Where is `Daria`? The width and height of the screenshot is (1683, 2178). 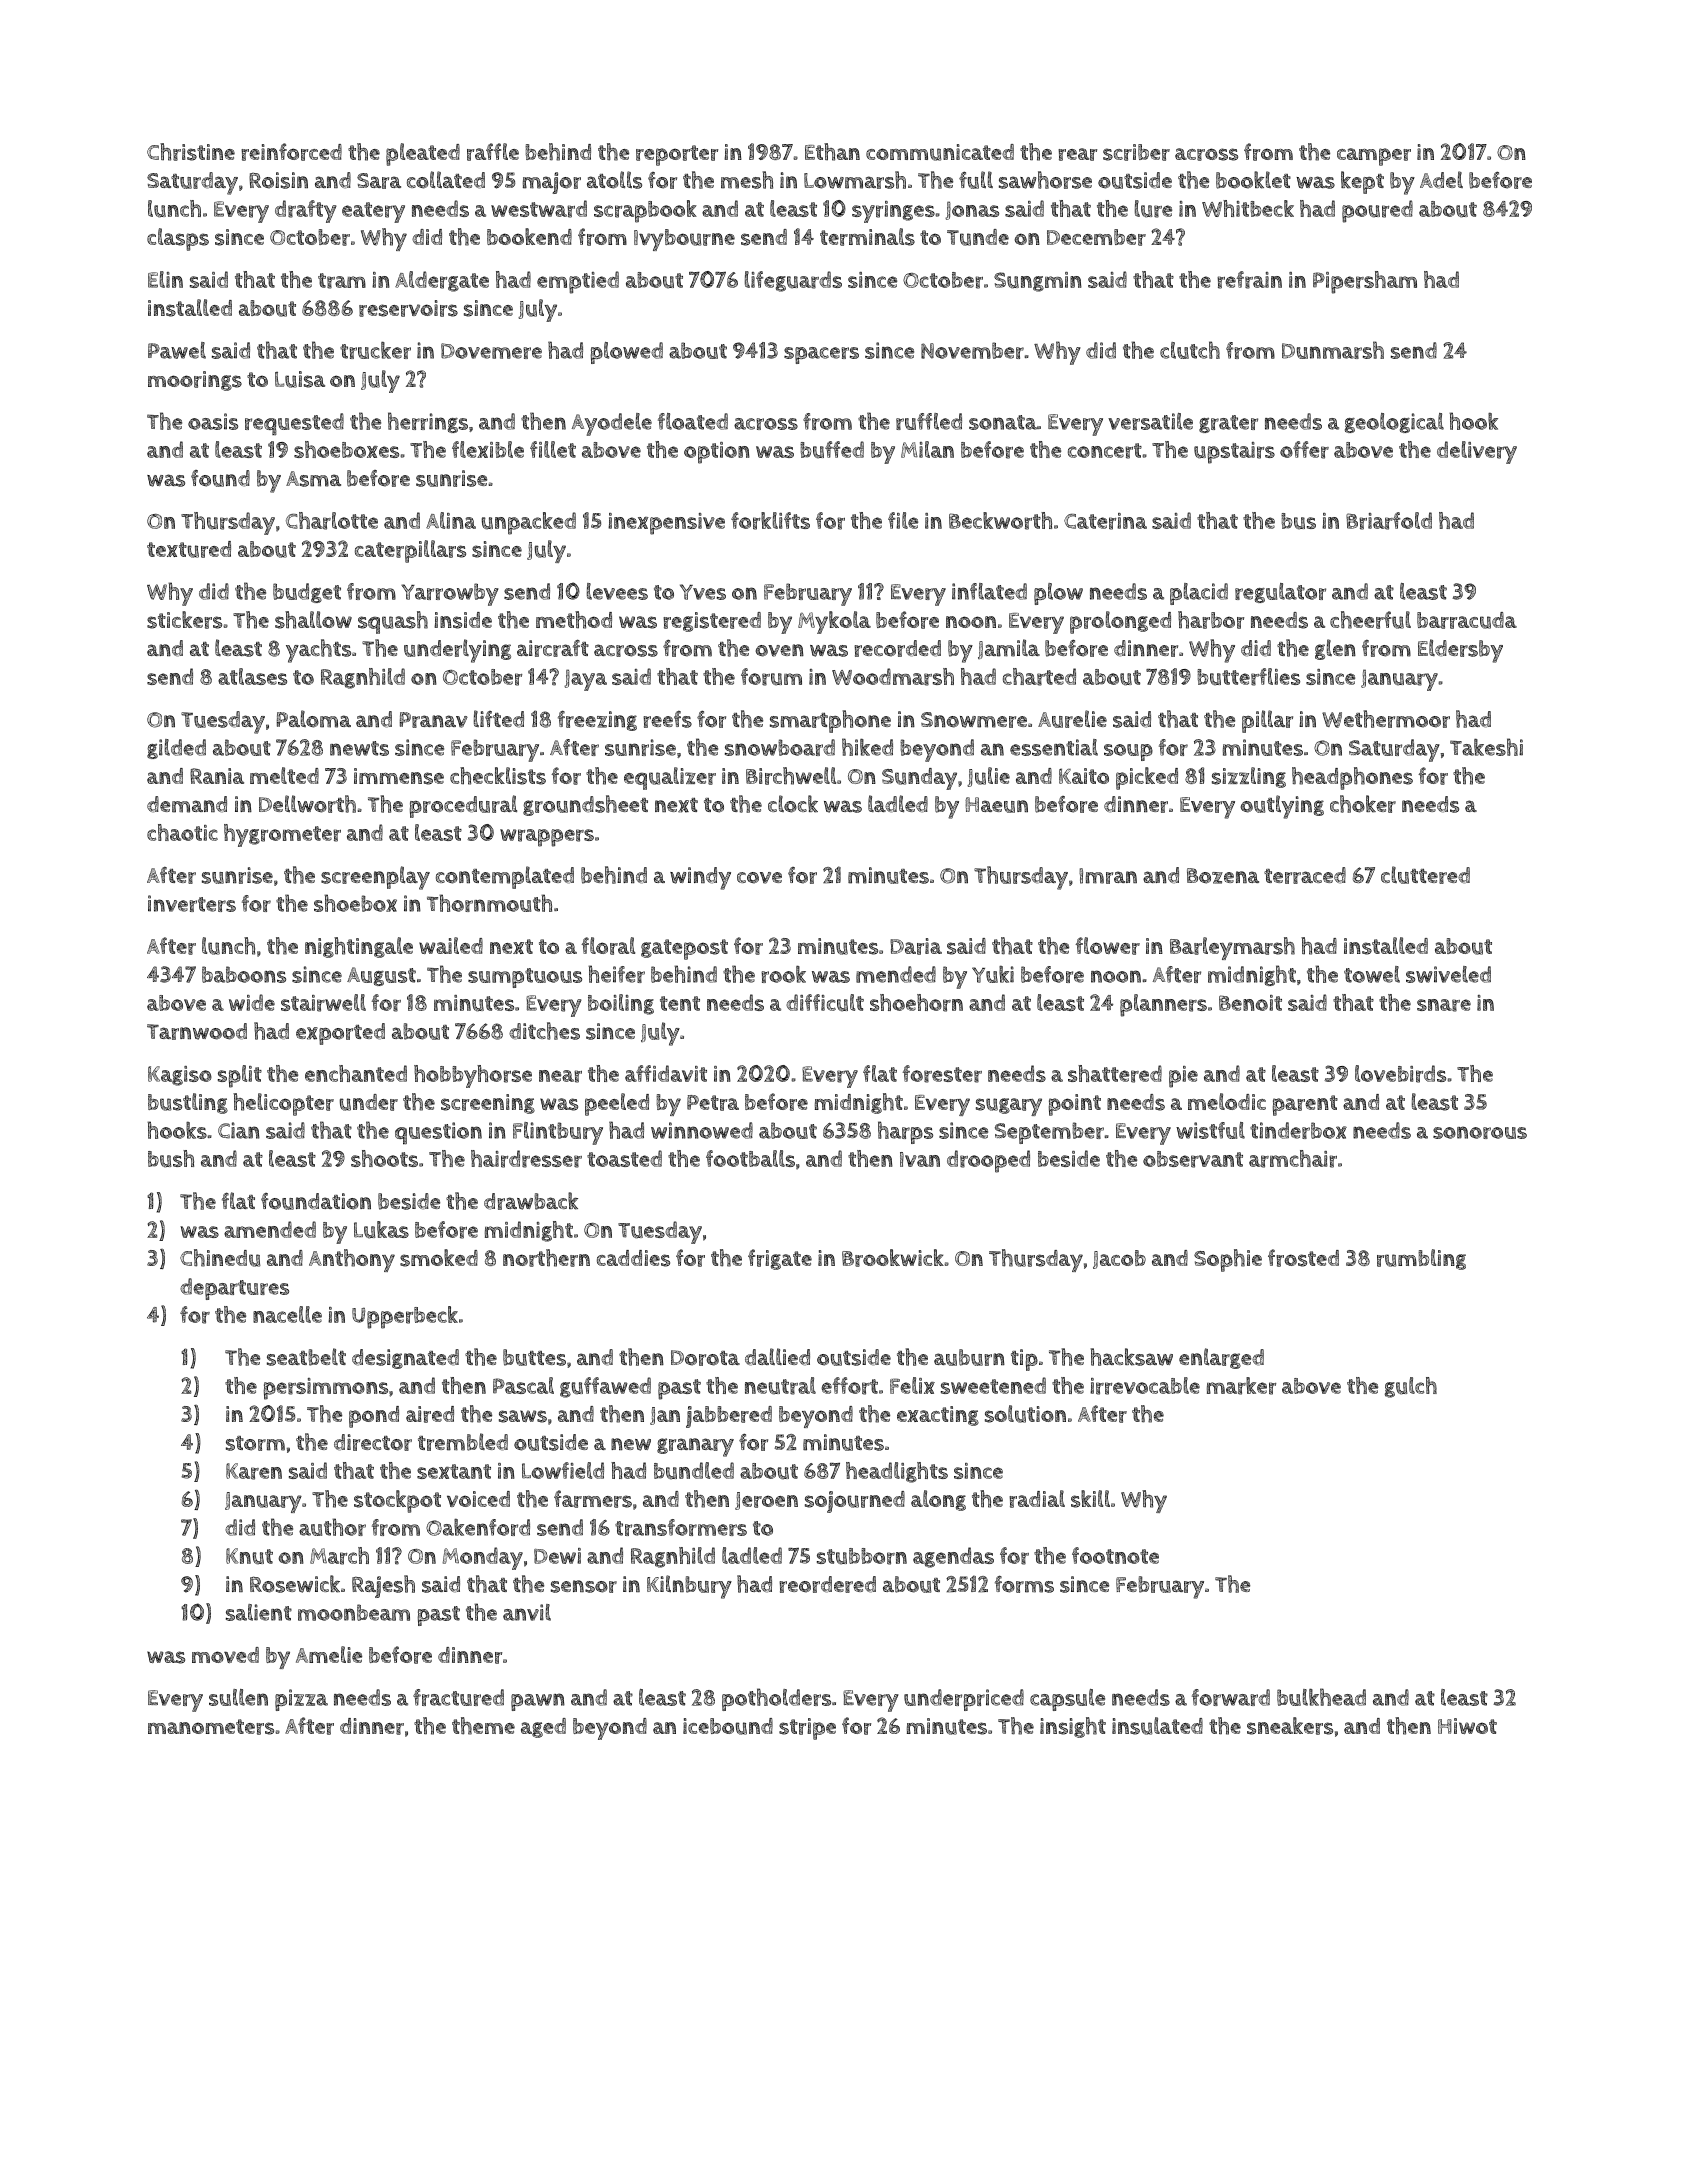 Daria is located at coordinates (916, 946).
